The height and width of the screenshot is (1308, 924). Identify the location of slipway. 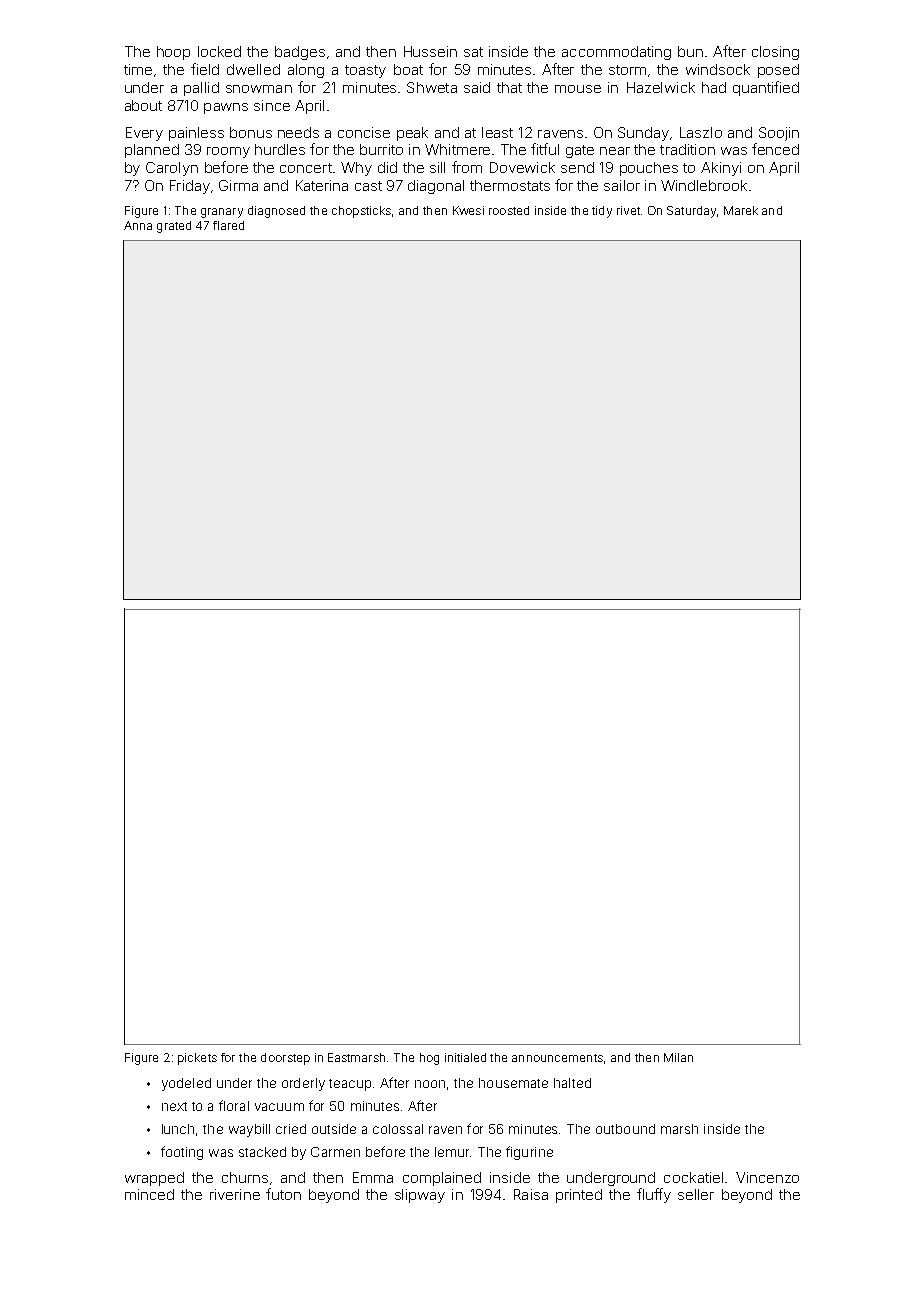
(420, 1196).
